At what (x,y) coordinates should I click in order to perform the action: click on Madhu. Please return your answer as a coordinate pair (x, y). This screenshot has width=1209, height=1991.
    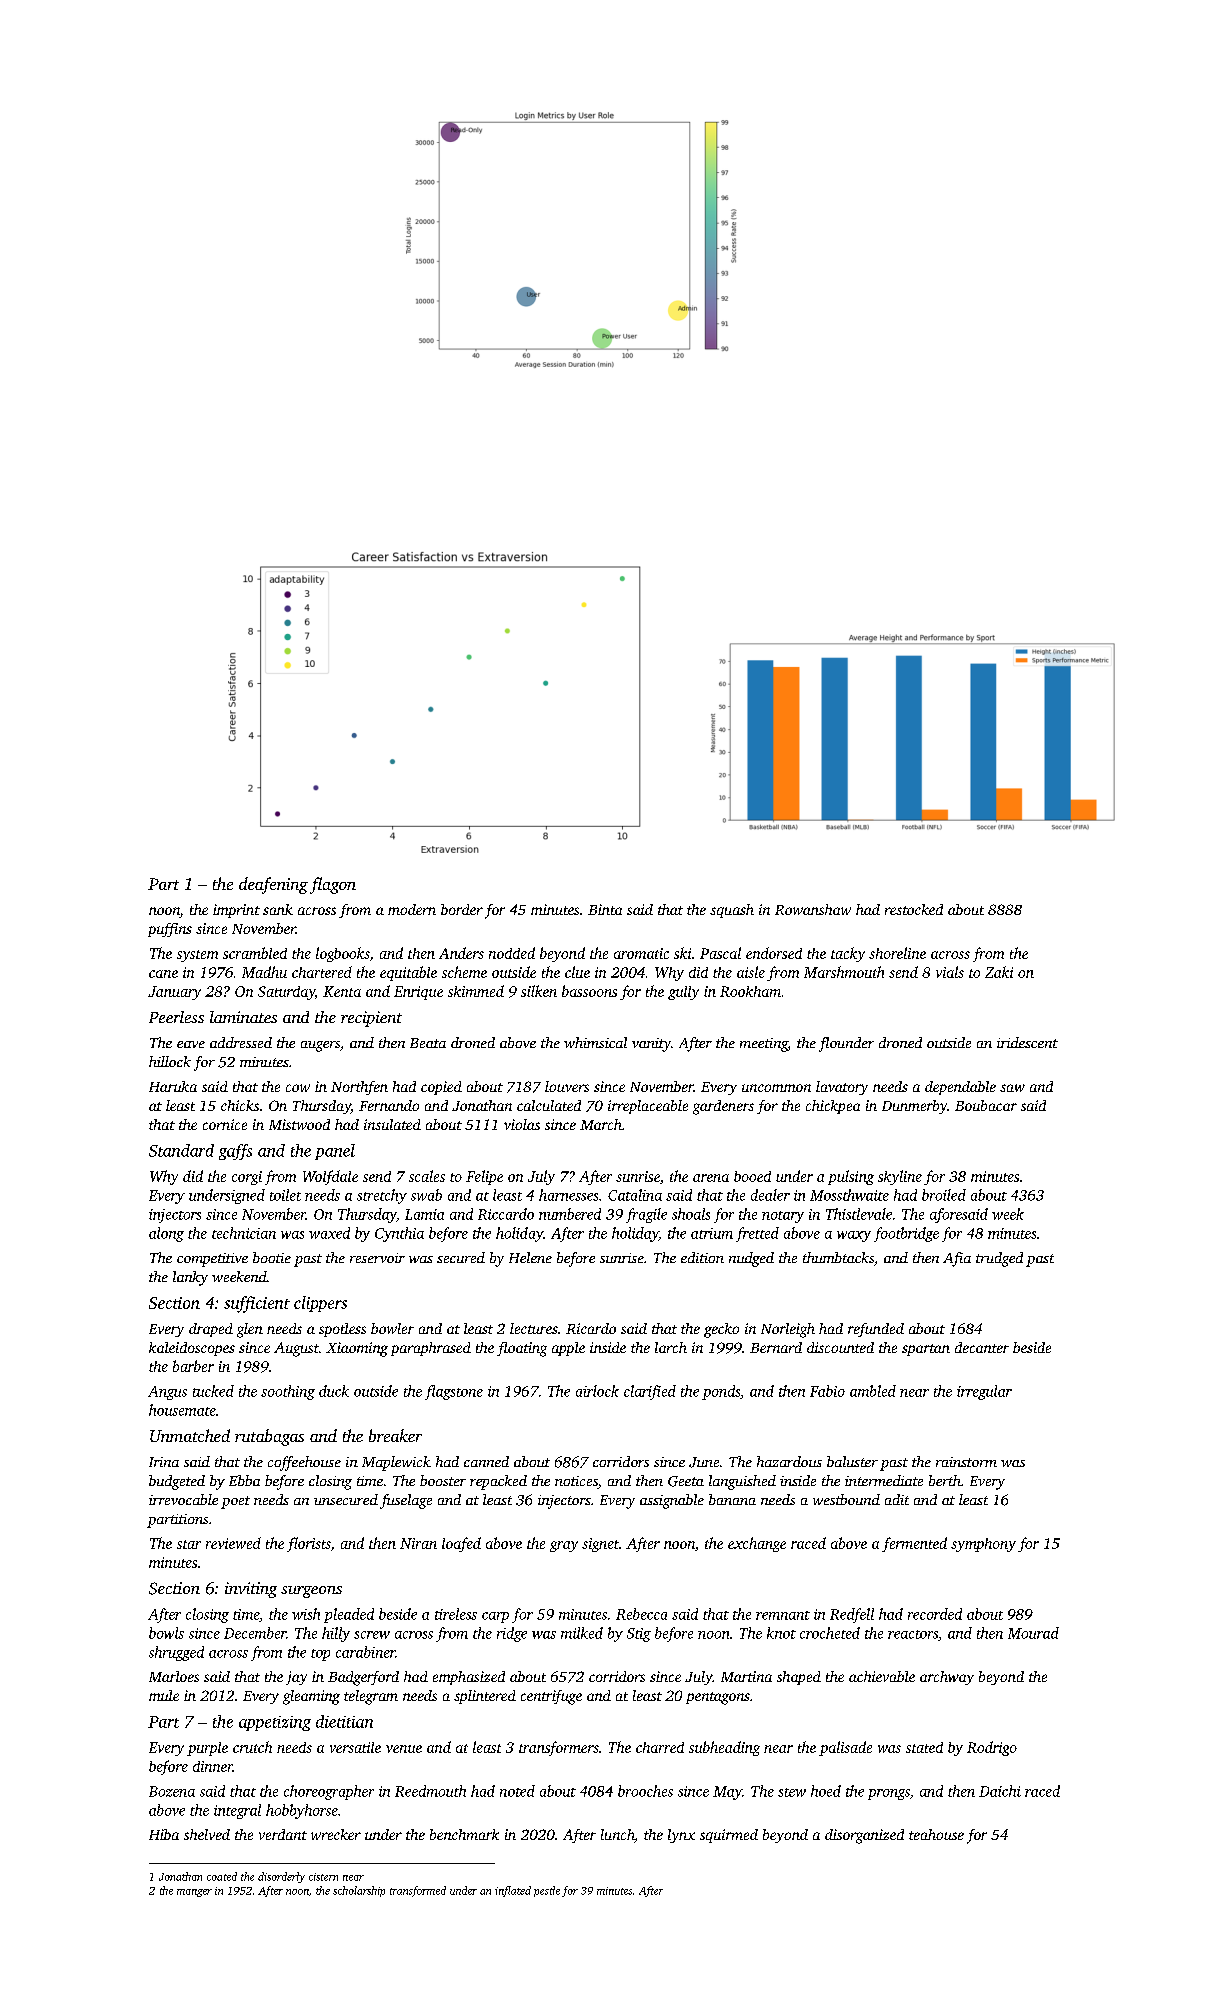
    Looking at the image, I should click on (264, 972).
